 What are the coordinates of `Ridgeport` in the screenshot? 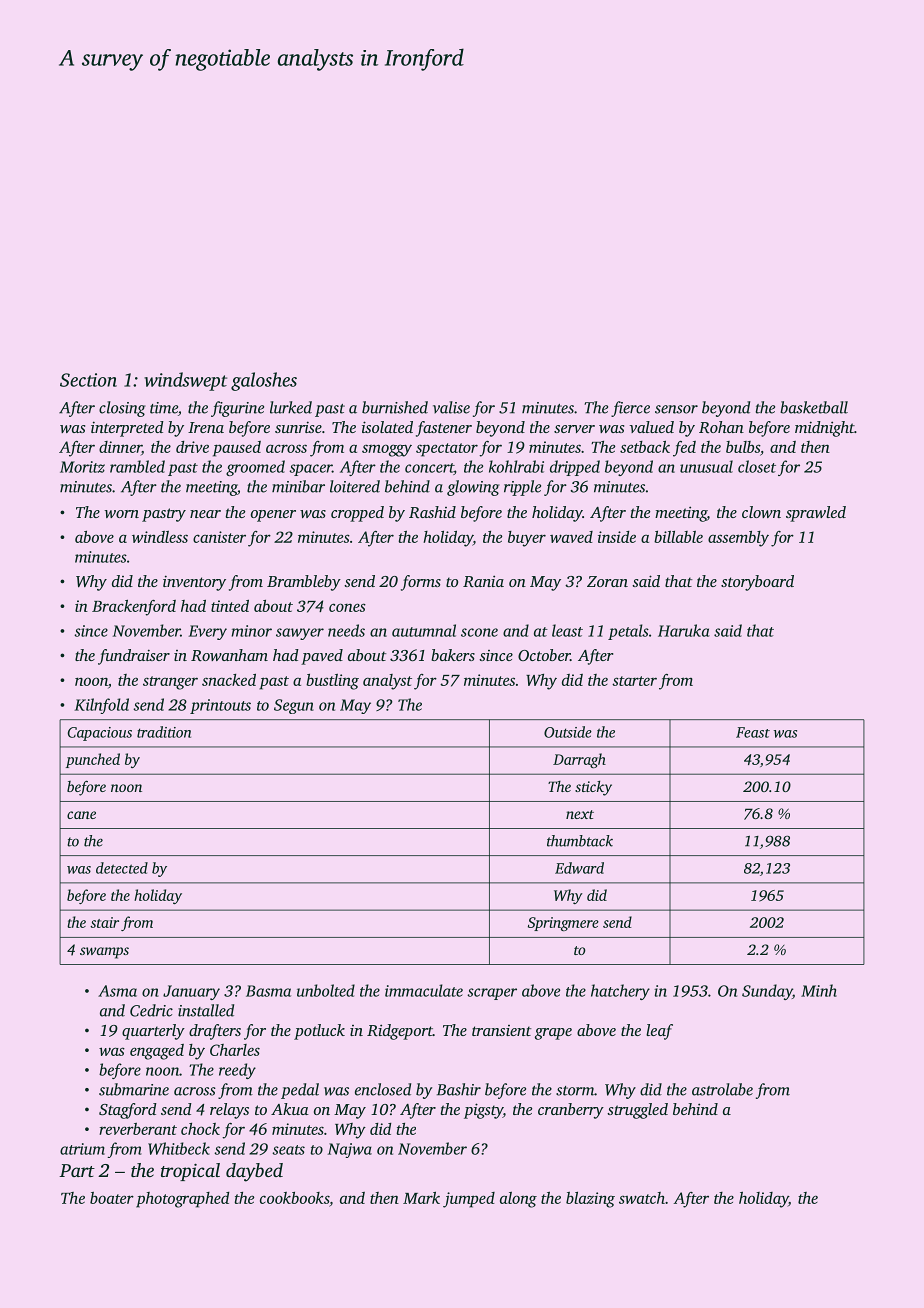 It's located at (400, 1032).
